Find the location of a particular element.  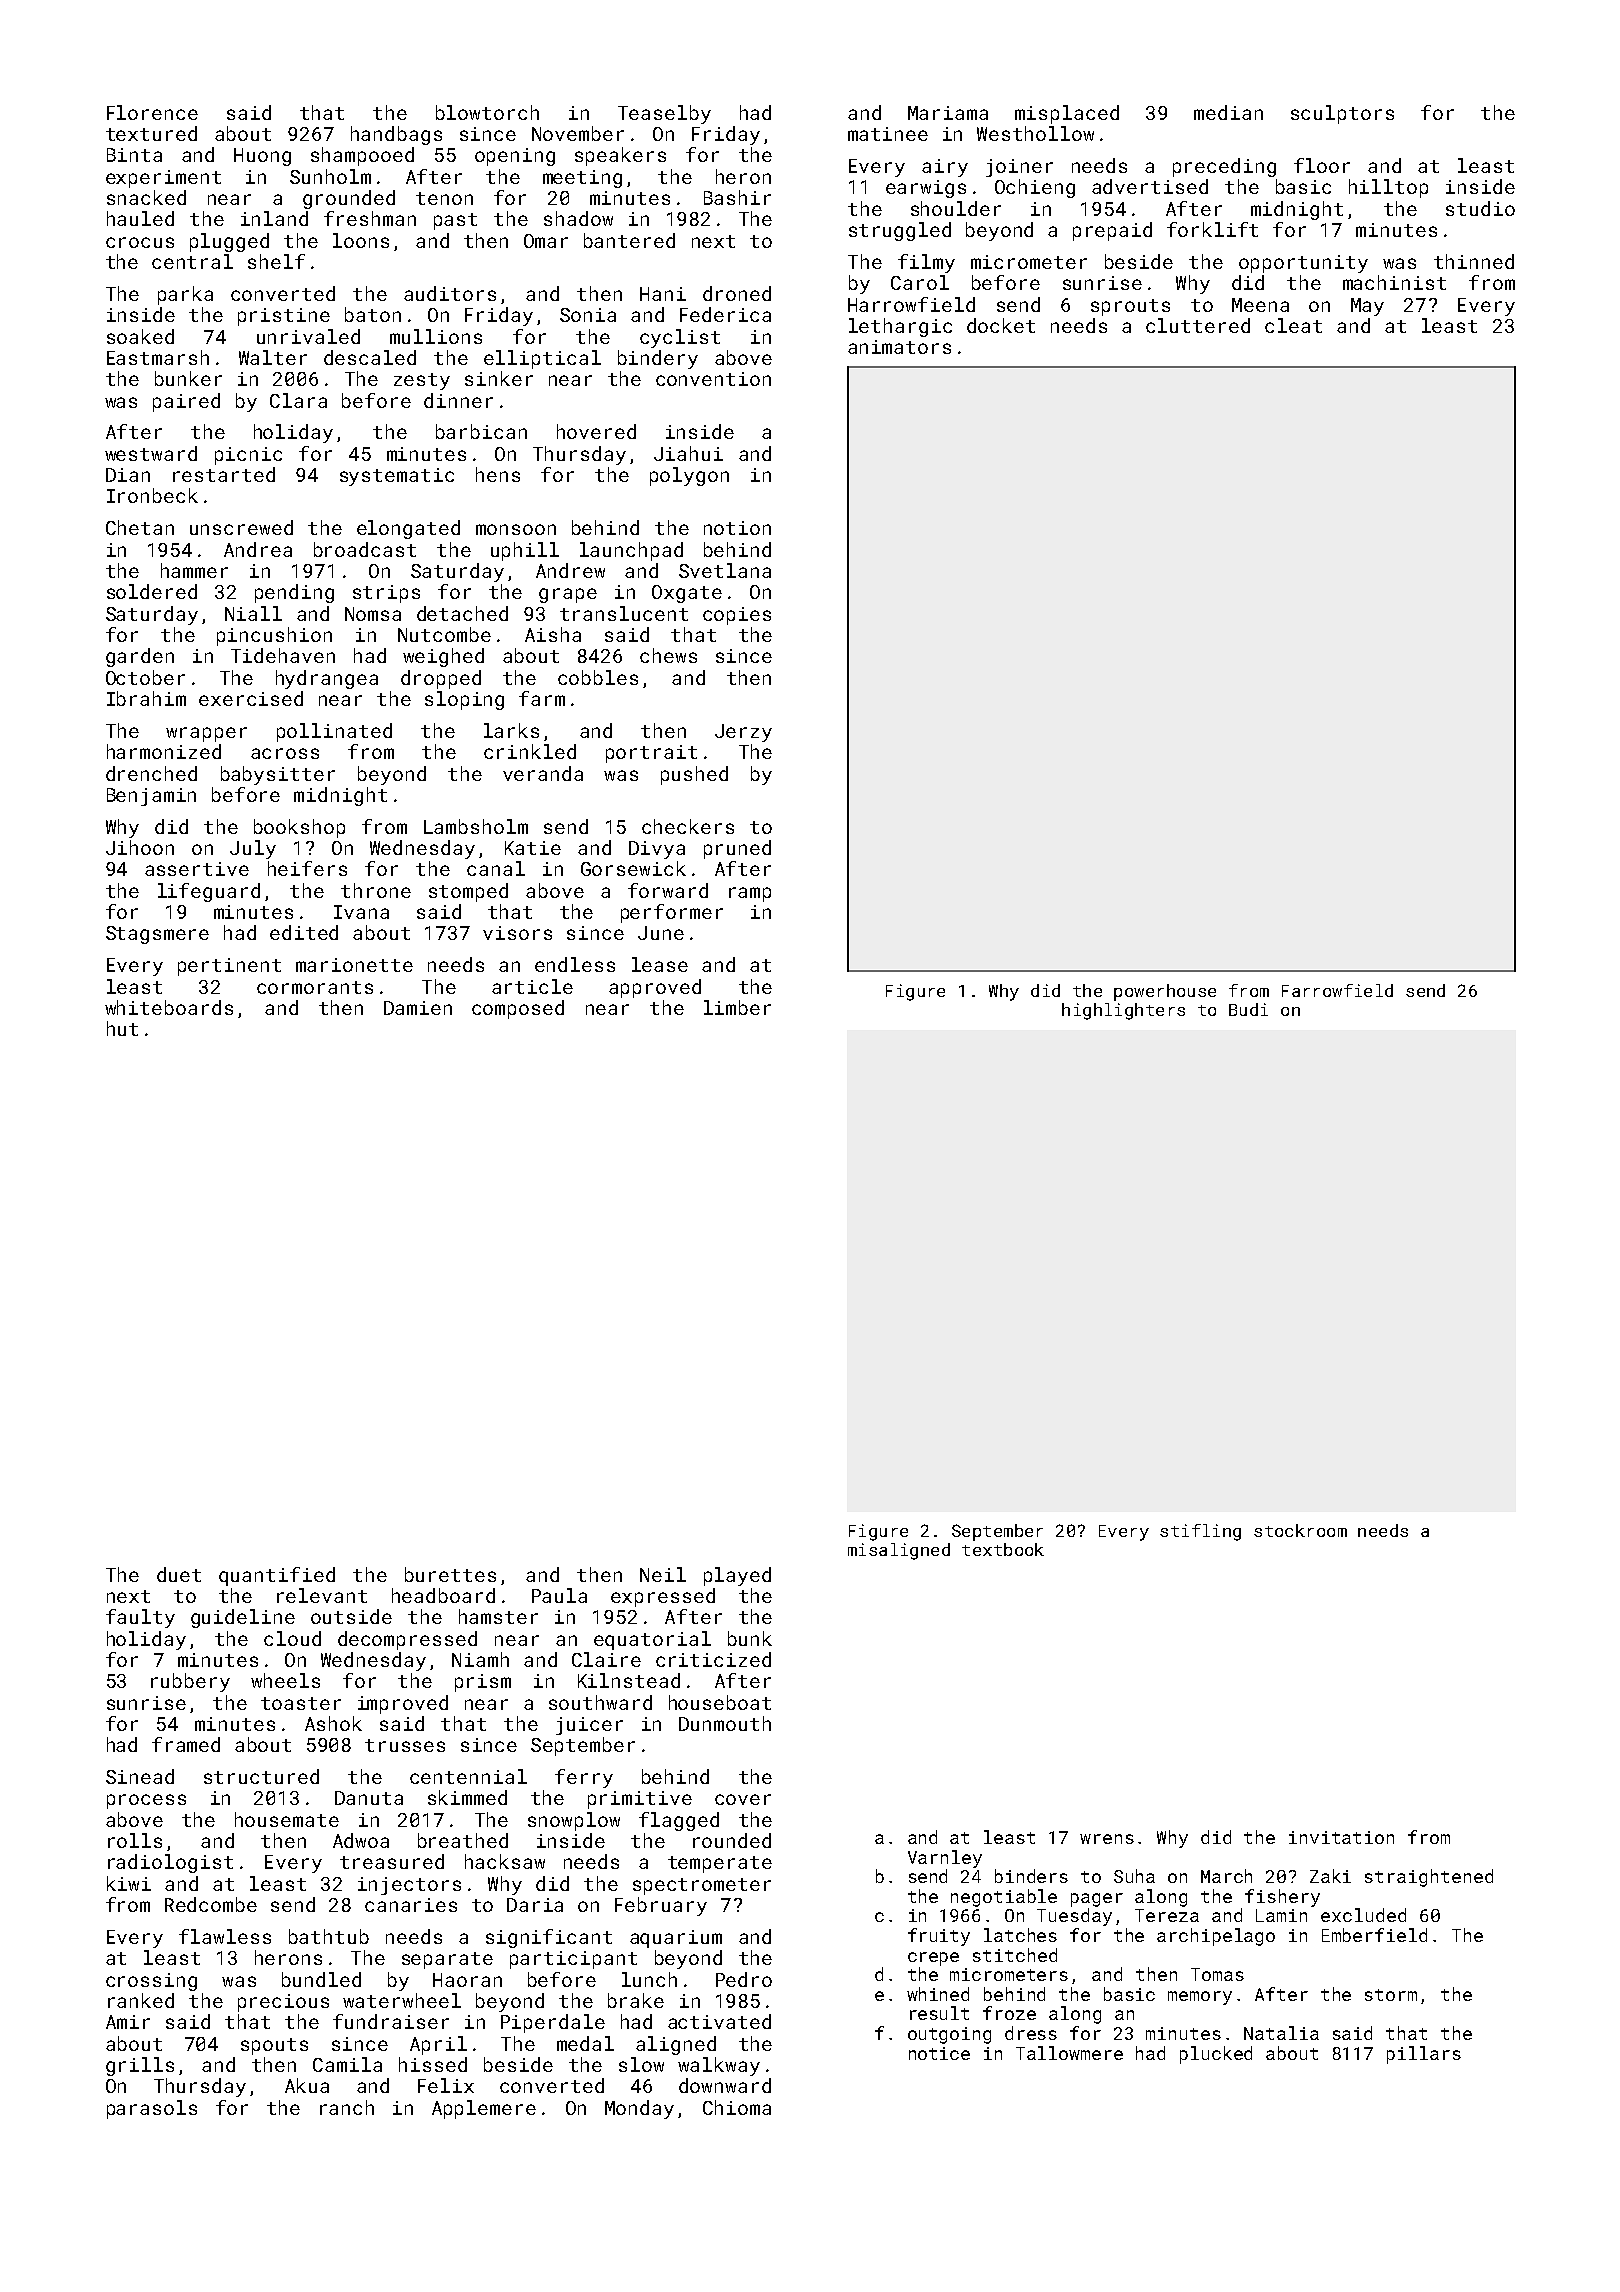

cleat is located at coordinates (1293, 325).
